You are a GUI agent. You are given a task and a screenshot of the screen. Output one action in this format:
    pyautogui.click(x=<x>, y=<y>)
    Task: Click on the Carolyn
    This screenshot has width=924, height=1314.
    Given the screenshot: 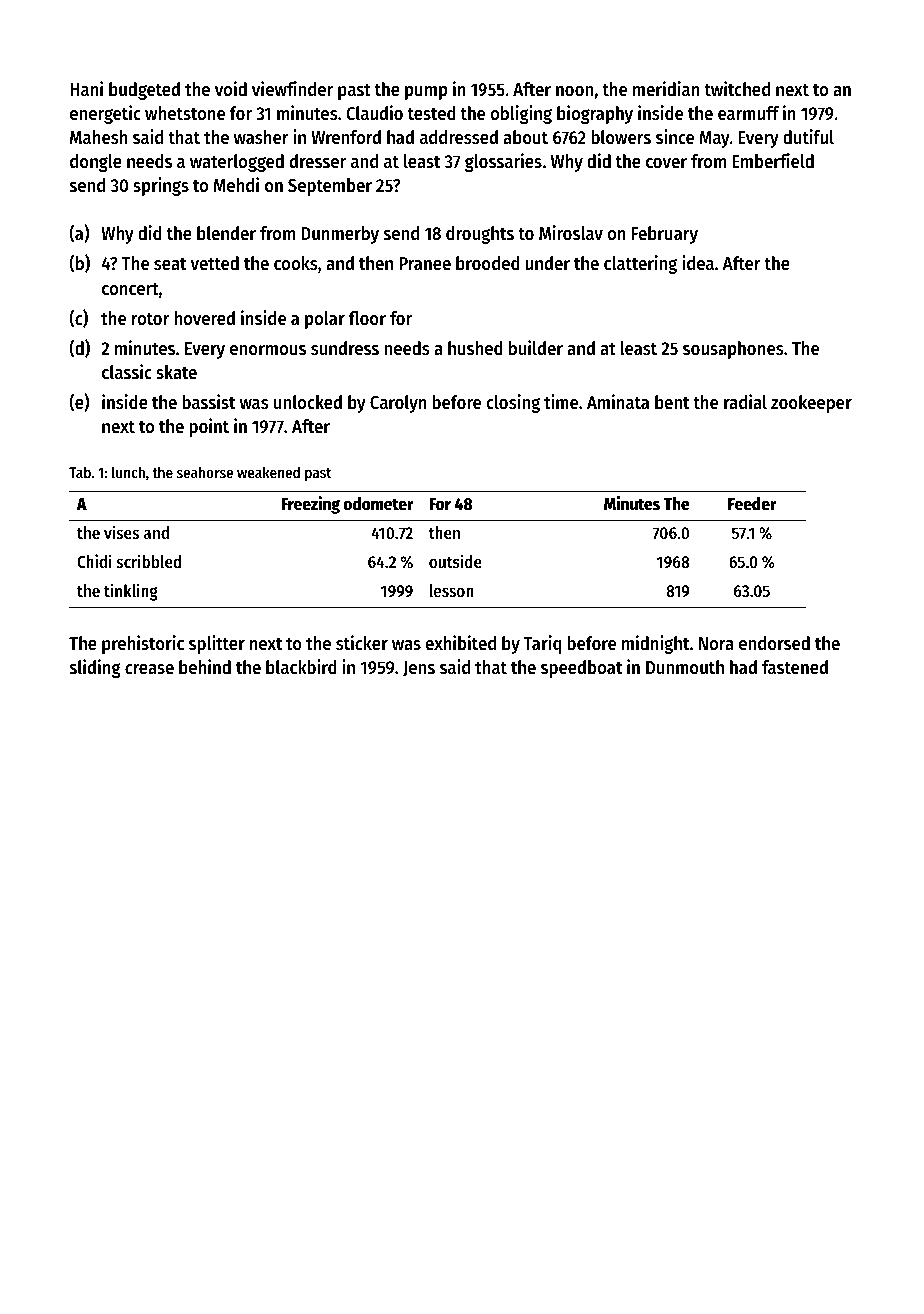 What is the action you would take?
    pyautogui.click(x=398, y=404)
